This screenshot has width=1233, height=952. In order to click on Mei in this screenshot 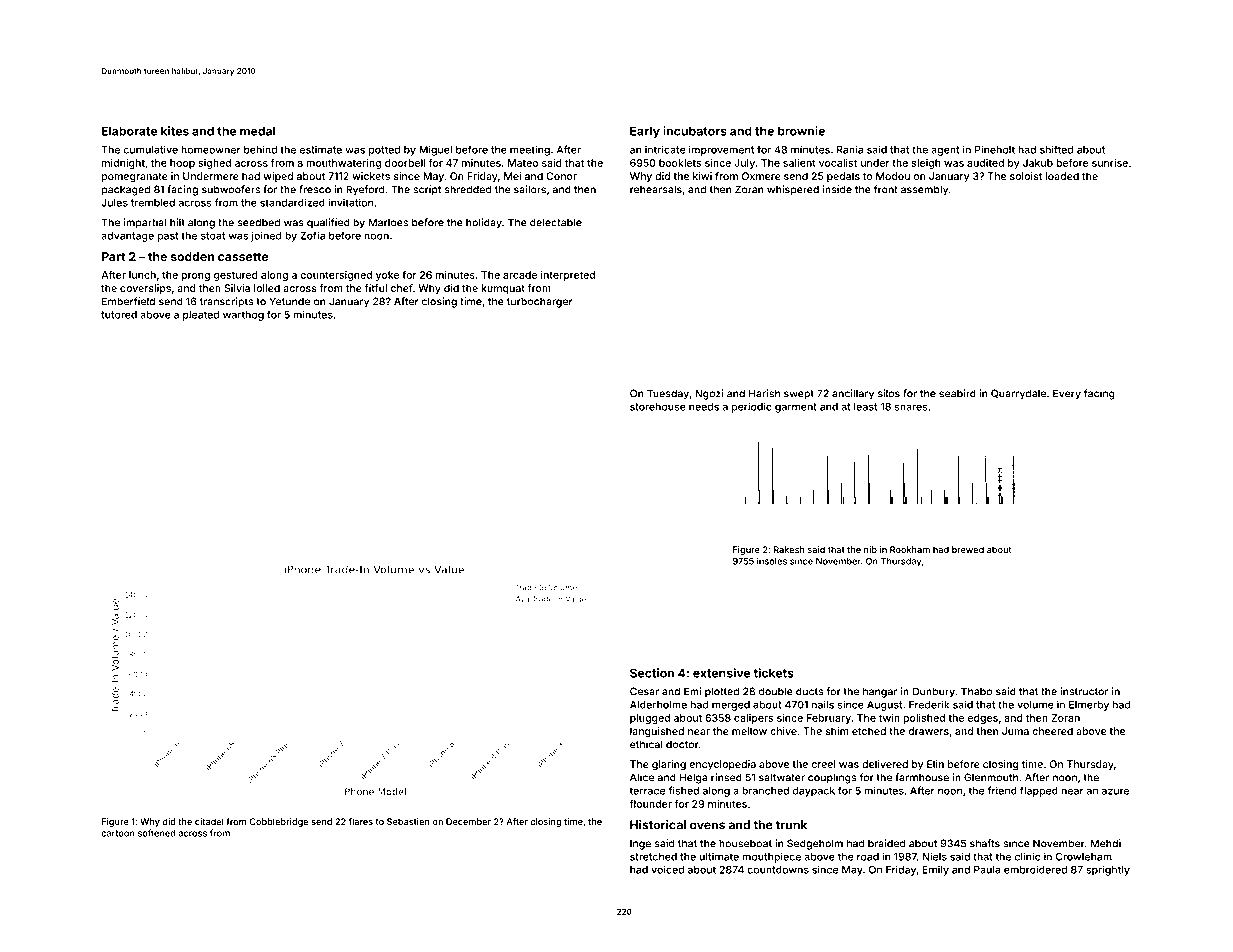, I will do `click(512, 176)`.
